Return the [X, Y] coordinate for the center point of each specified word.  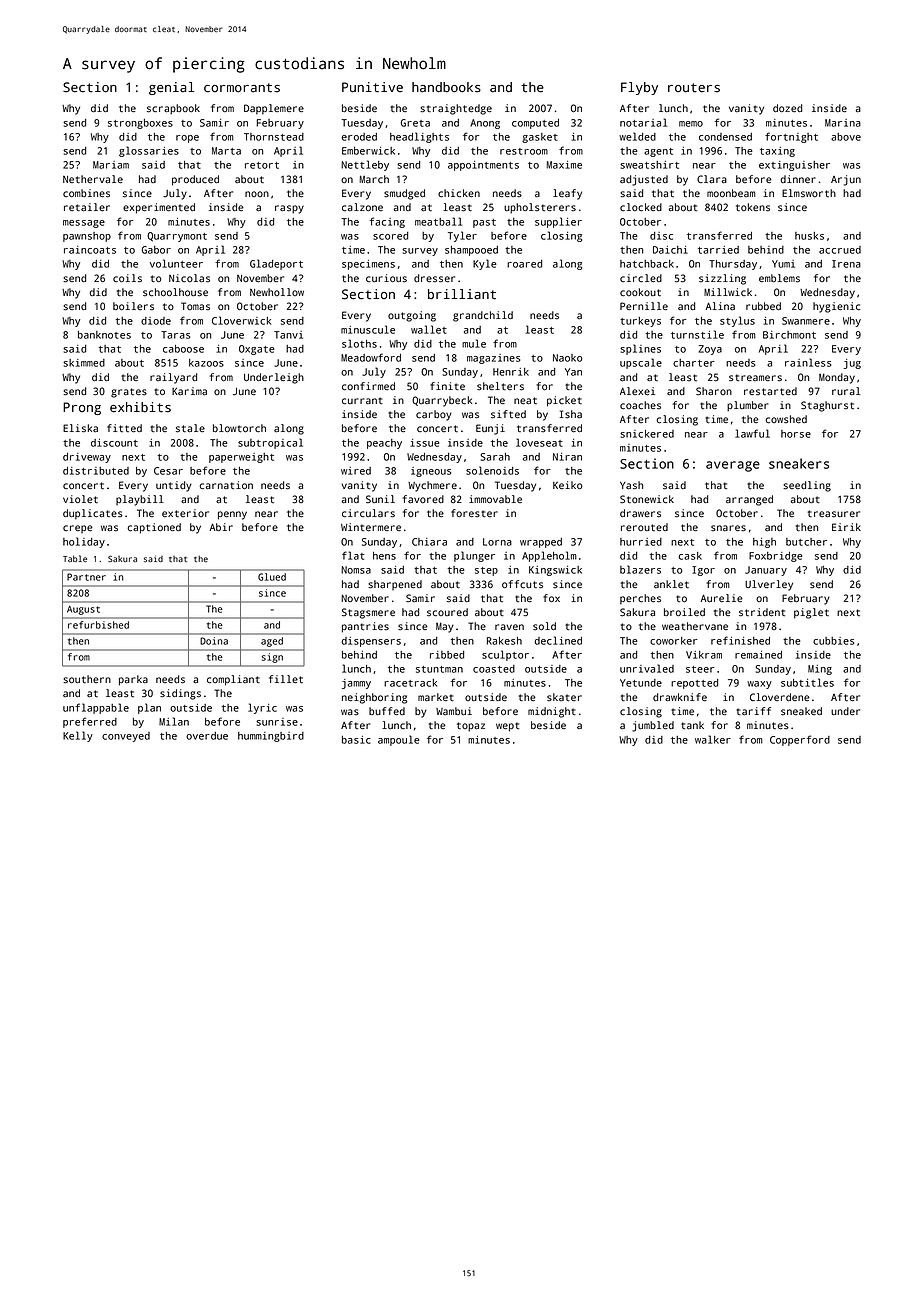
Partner [86, 577]
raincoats [90, 250]
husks [809, 236]
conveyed [126, 737]
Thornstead [274, 137]
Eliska [80, 428]
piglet [811, 613]
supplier [558, 222]
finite [447, 386]
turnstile [697, 334]
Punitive [372, 87]
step [486, 571]
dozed [787, 108]
